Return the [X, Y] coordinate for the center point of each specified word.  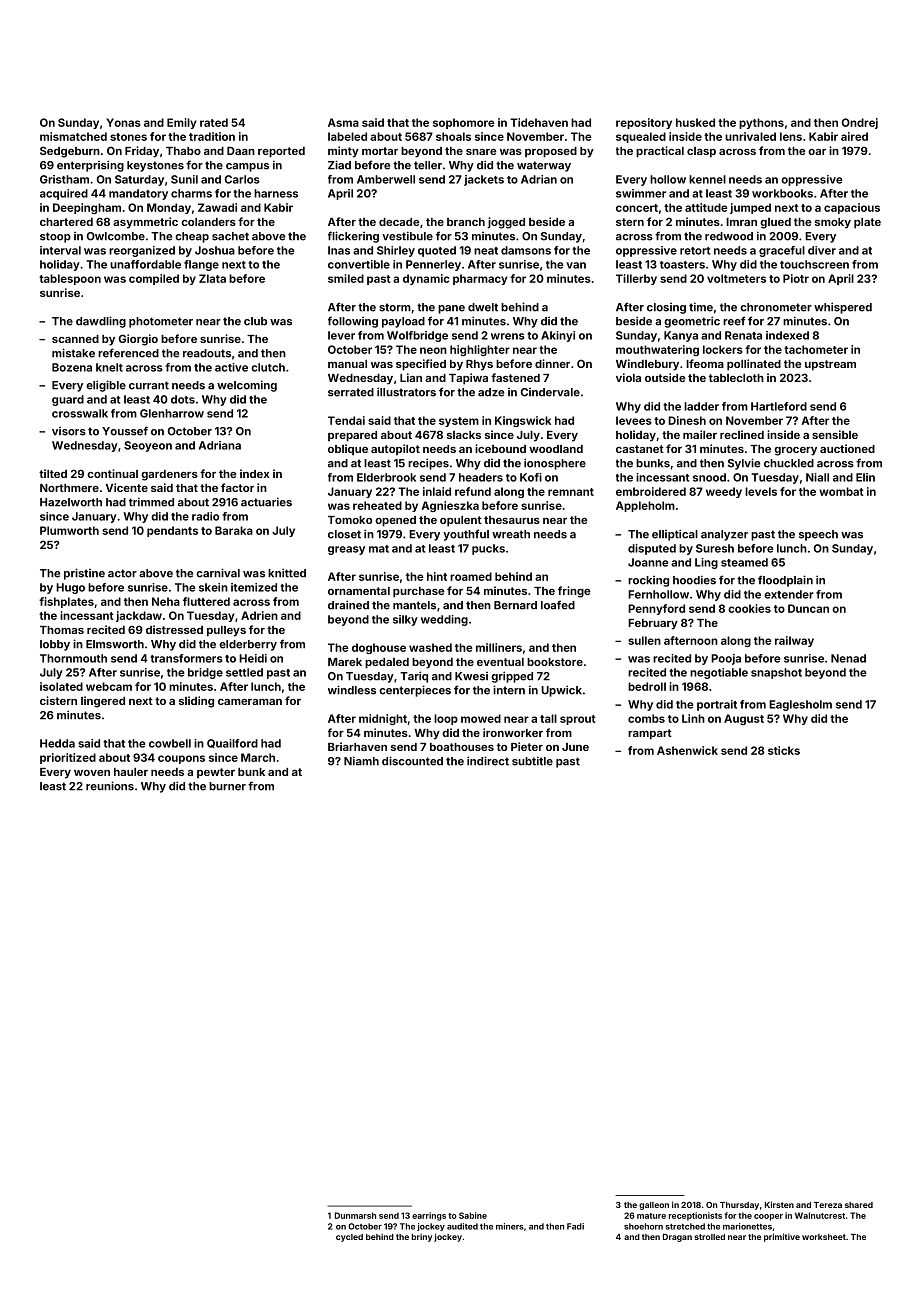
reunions [110, 786]
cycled [349, 1238]
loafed [558, 605]
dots [183, 399]
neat [486, 251]
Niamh [361, 761]
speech [818, 535]
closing [666, 308]
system [459, 422]
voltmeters [736, 278]
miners [510, 1226]
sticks [784, 750]
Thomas [62, 630]
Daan [241, 151]
